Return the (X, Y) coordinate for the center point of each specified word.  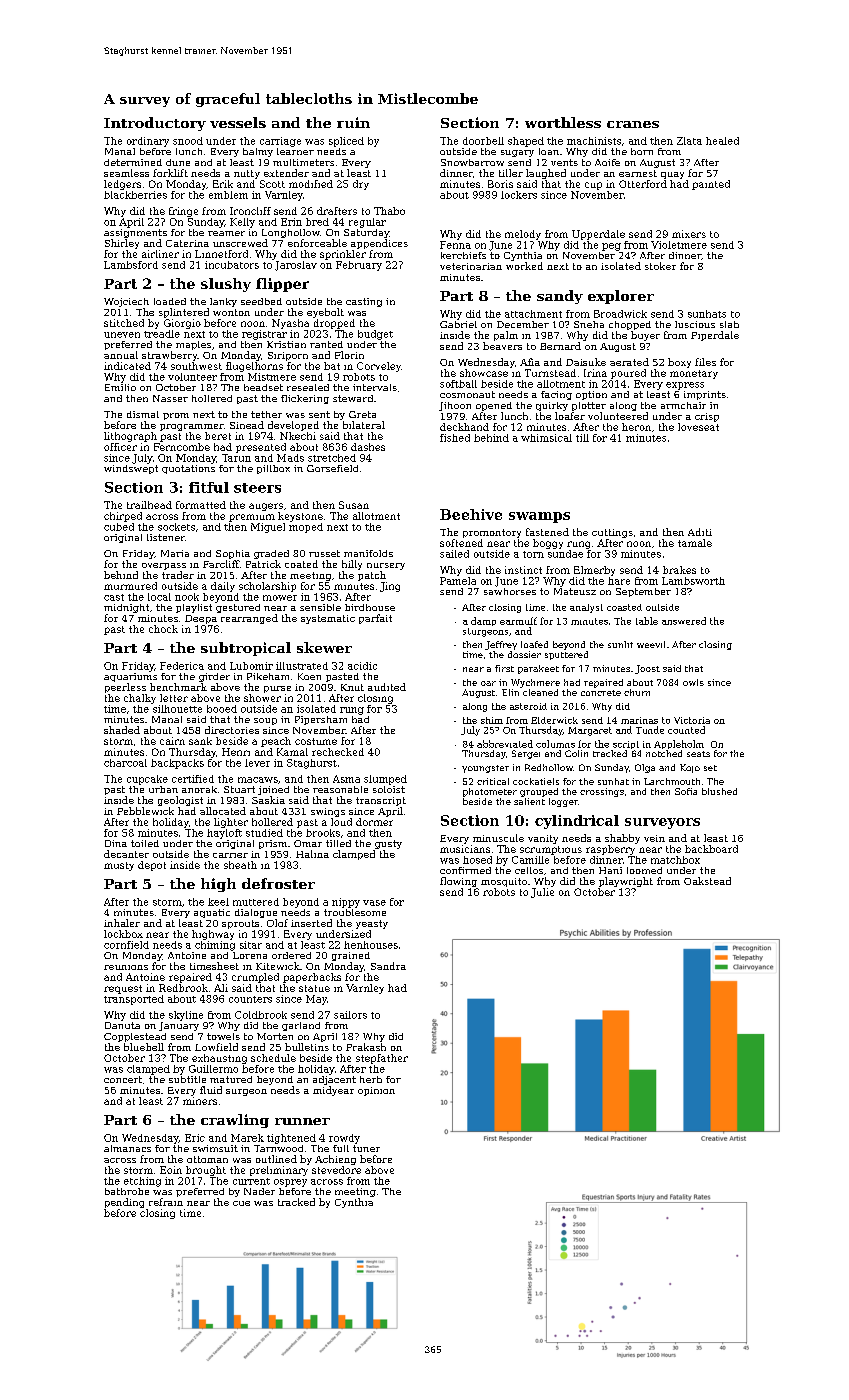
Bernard (560, 346)
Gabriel (458, 324)
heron (636, 427)
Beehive (471, 514)
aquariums (130, 677)
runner (302, 1121)
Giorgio (182, 324)
